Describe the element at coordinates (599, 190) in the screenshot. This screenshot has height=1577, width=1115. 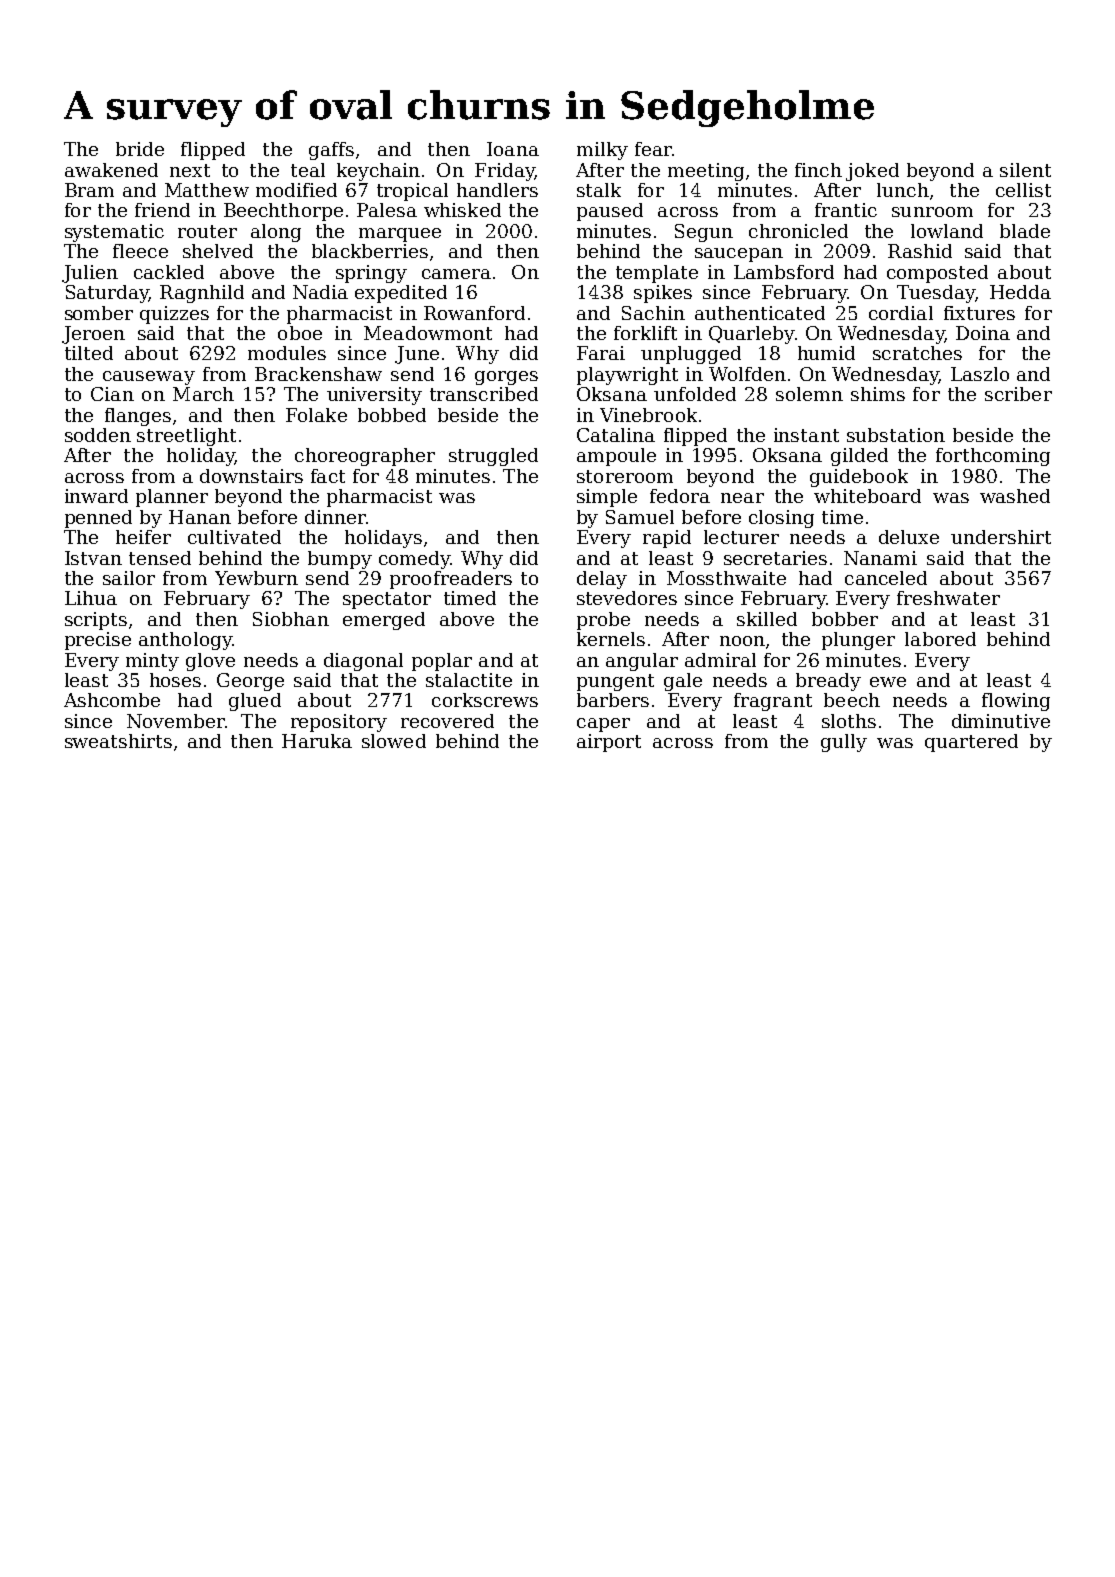
I see `stalk` at that location.
